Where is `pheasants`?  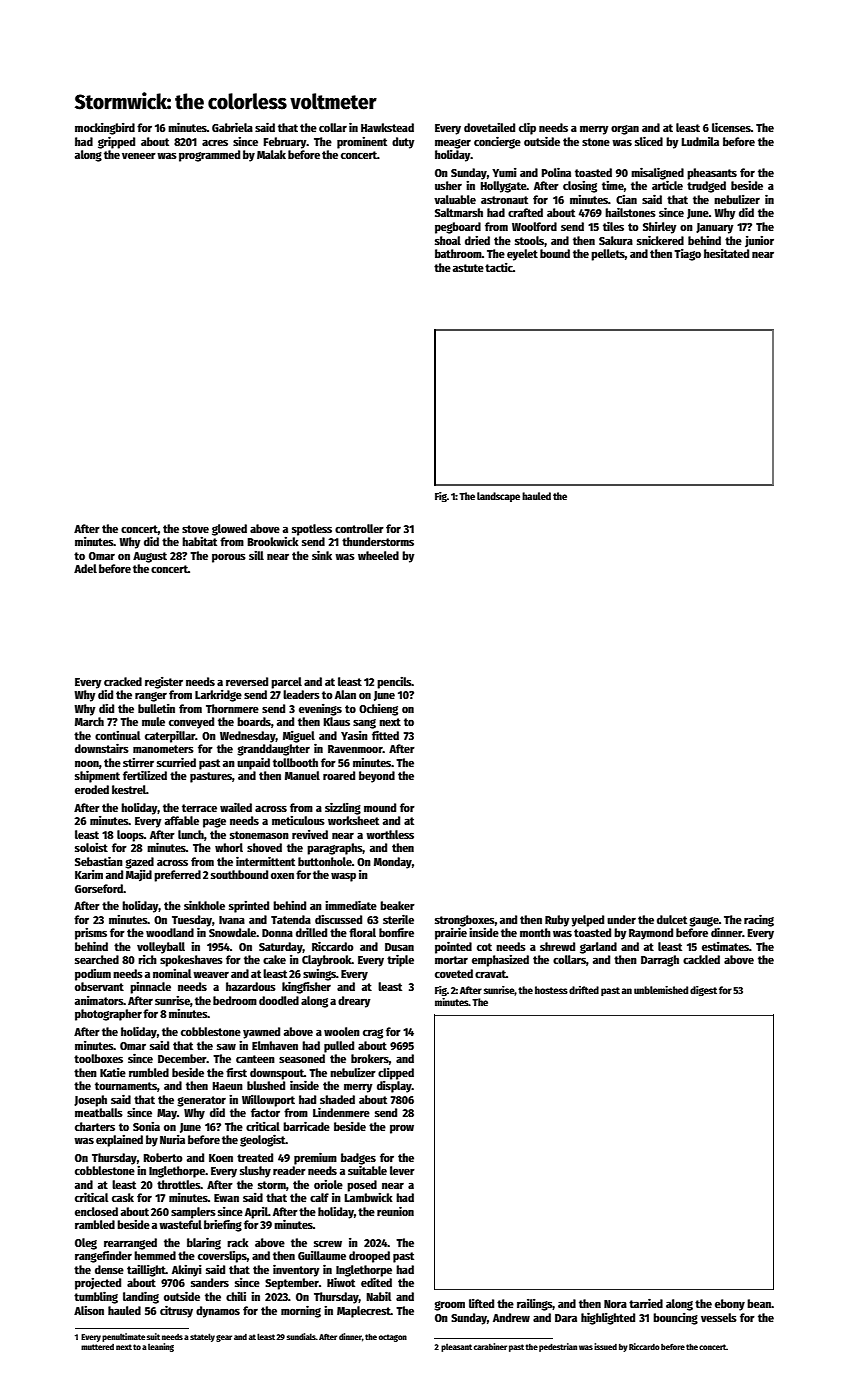 pheasants is located at coordinates (712, 174).
